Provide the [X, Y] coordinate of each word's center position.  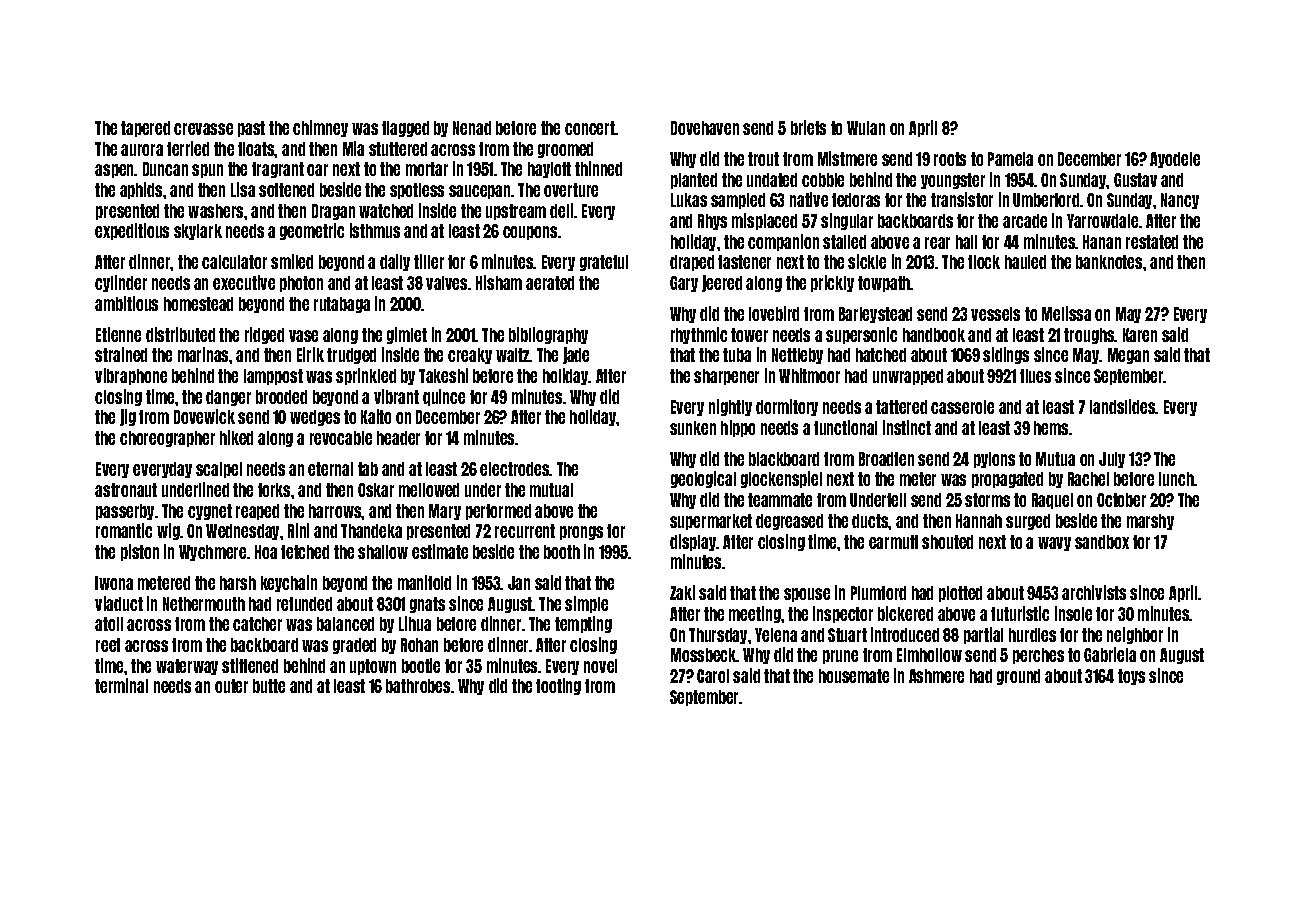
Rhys [712, 222]
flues [1035, 376]
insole [1073, 613]
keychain [289, 583]
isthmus [375, 230]
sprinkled [366, 376]
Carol [713, 676]
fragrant [278, 170]
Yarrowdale [1102, 221]
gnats [427, 605]
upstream [516, 212]
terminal [121, 685]
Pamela [1010, 159]
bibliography [548, 335]
